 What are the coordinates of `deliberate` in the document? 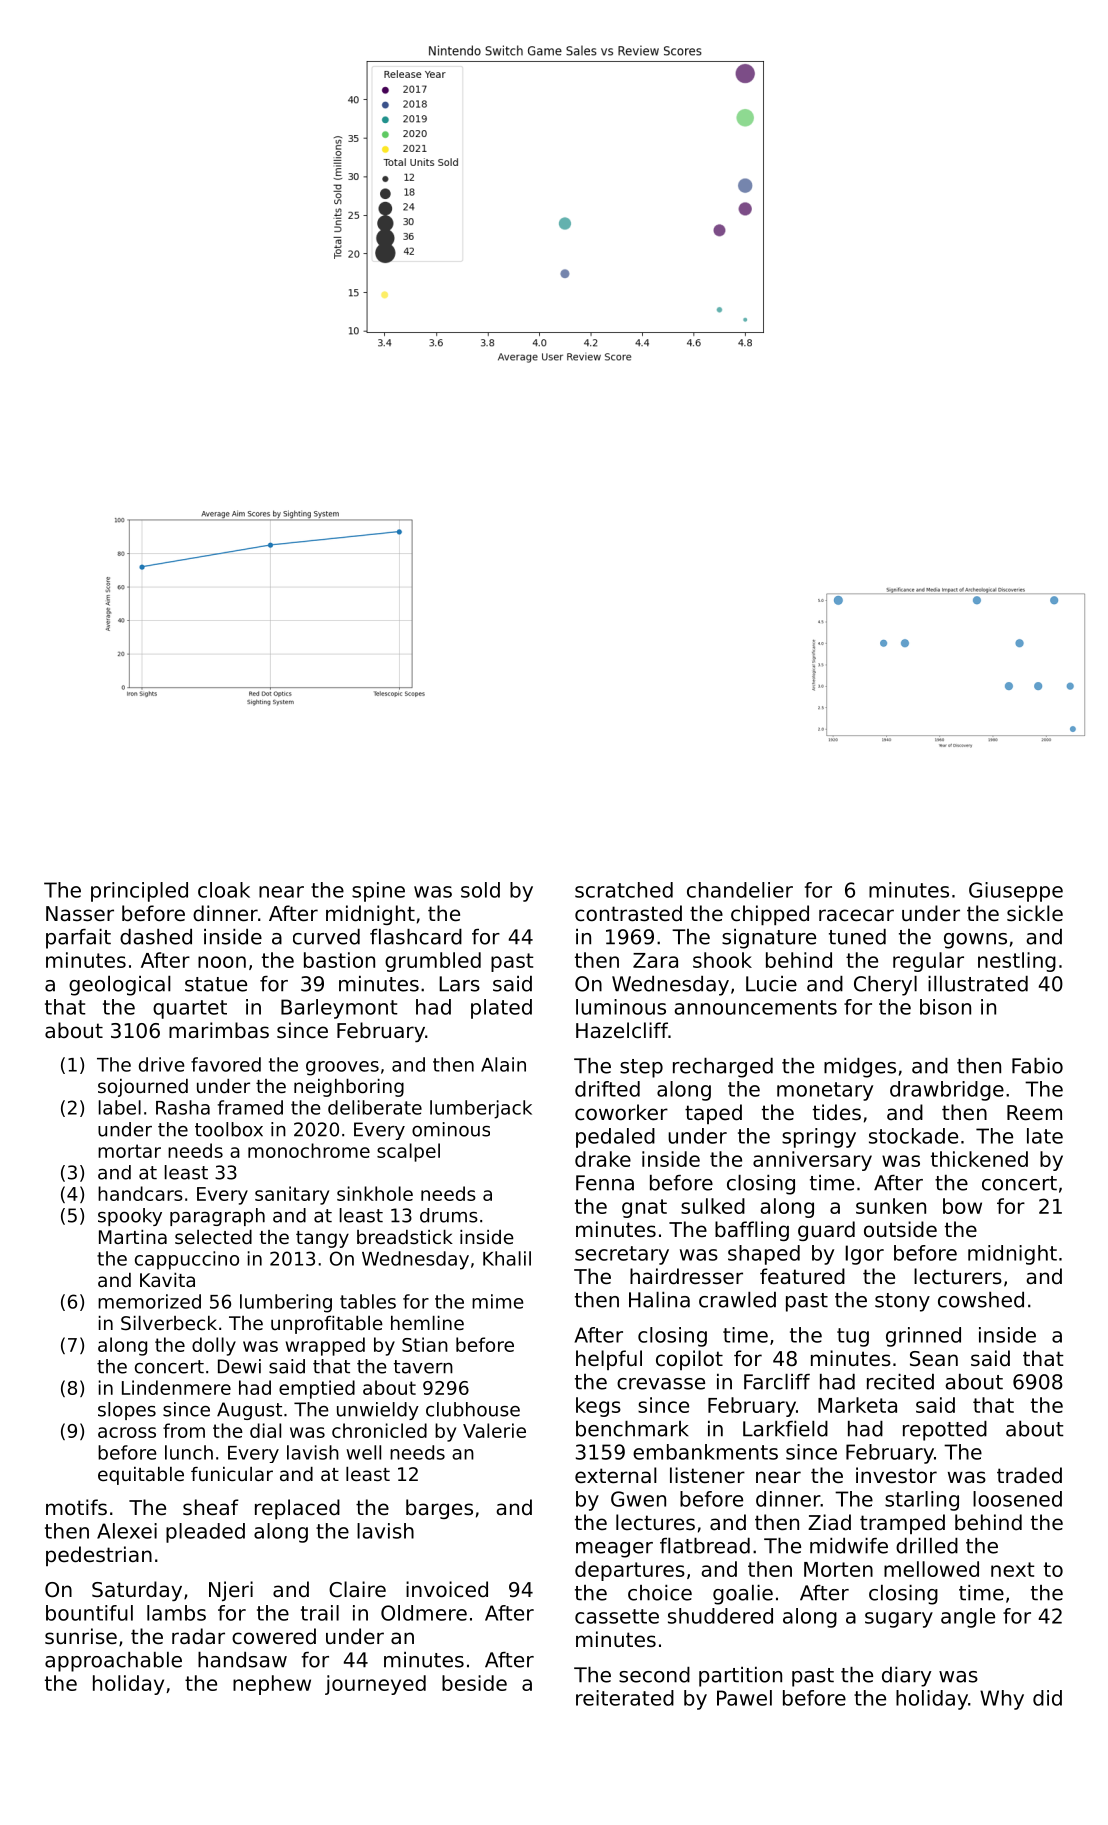 It's located at (375, 1107).
